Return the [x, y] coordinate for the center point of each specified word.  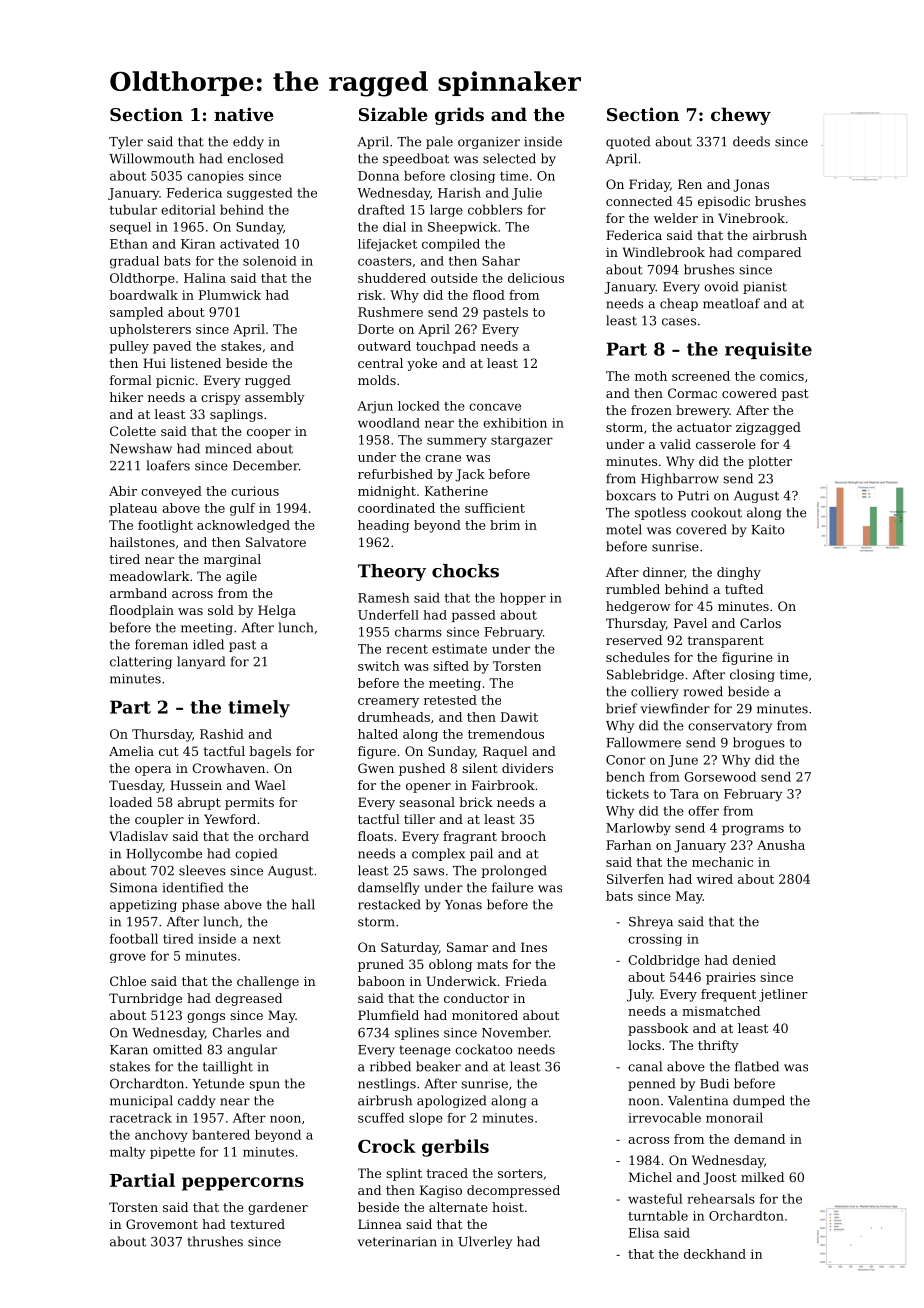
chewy [741, 116]
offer [703, 811]
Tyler [126, 142]
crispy [221, 398]
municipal [141, 1101]
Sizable [393, 114]
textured [257, 1224]
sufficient [495, 508]
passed [474, 616]
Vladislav [138, 836]
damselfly [389, 888]
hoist [508, 1207]
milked [762, 1177]
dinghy [739, 573]
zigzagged [768, 428]
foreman [161, 644]
